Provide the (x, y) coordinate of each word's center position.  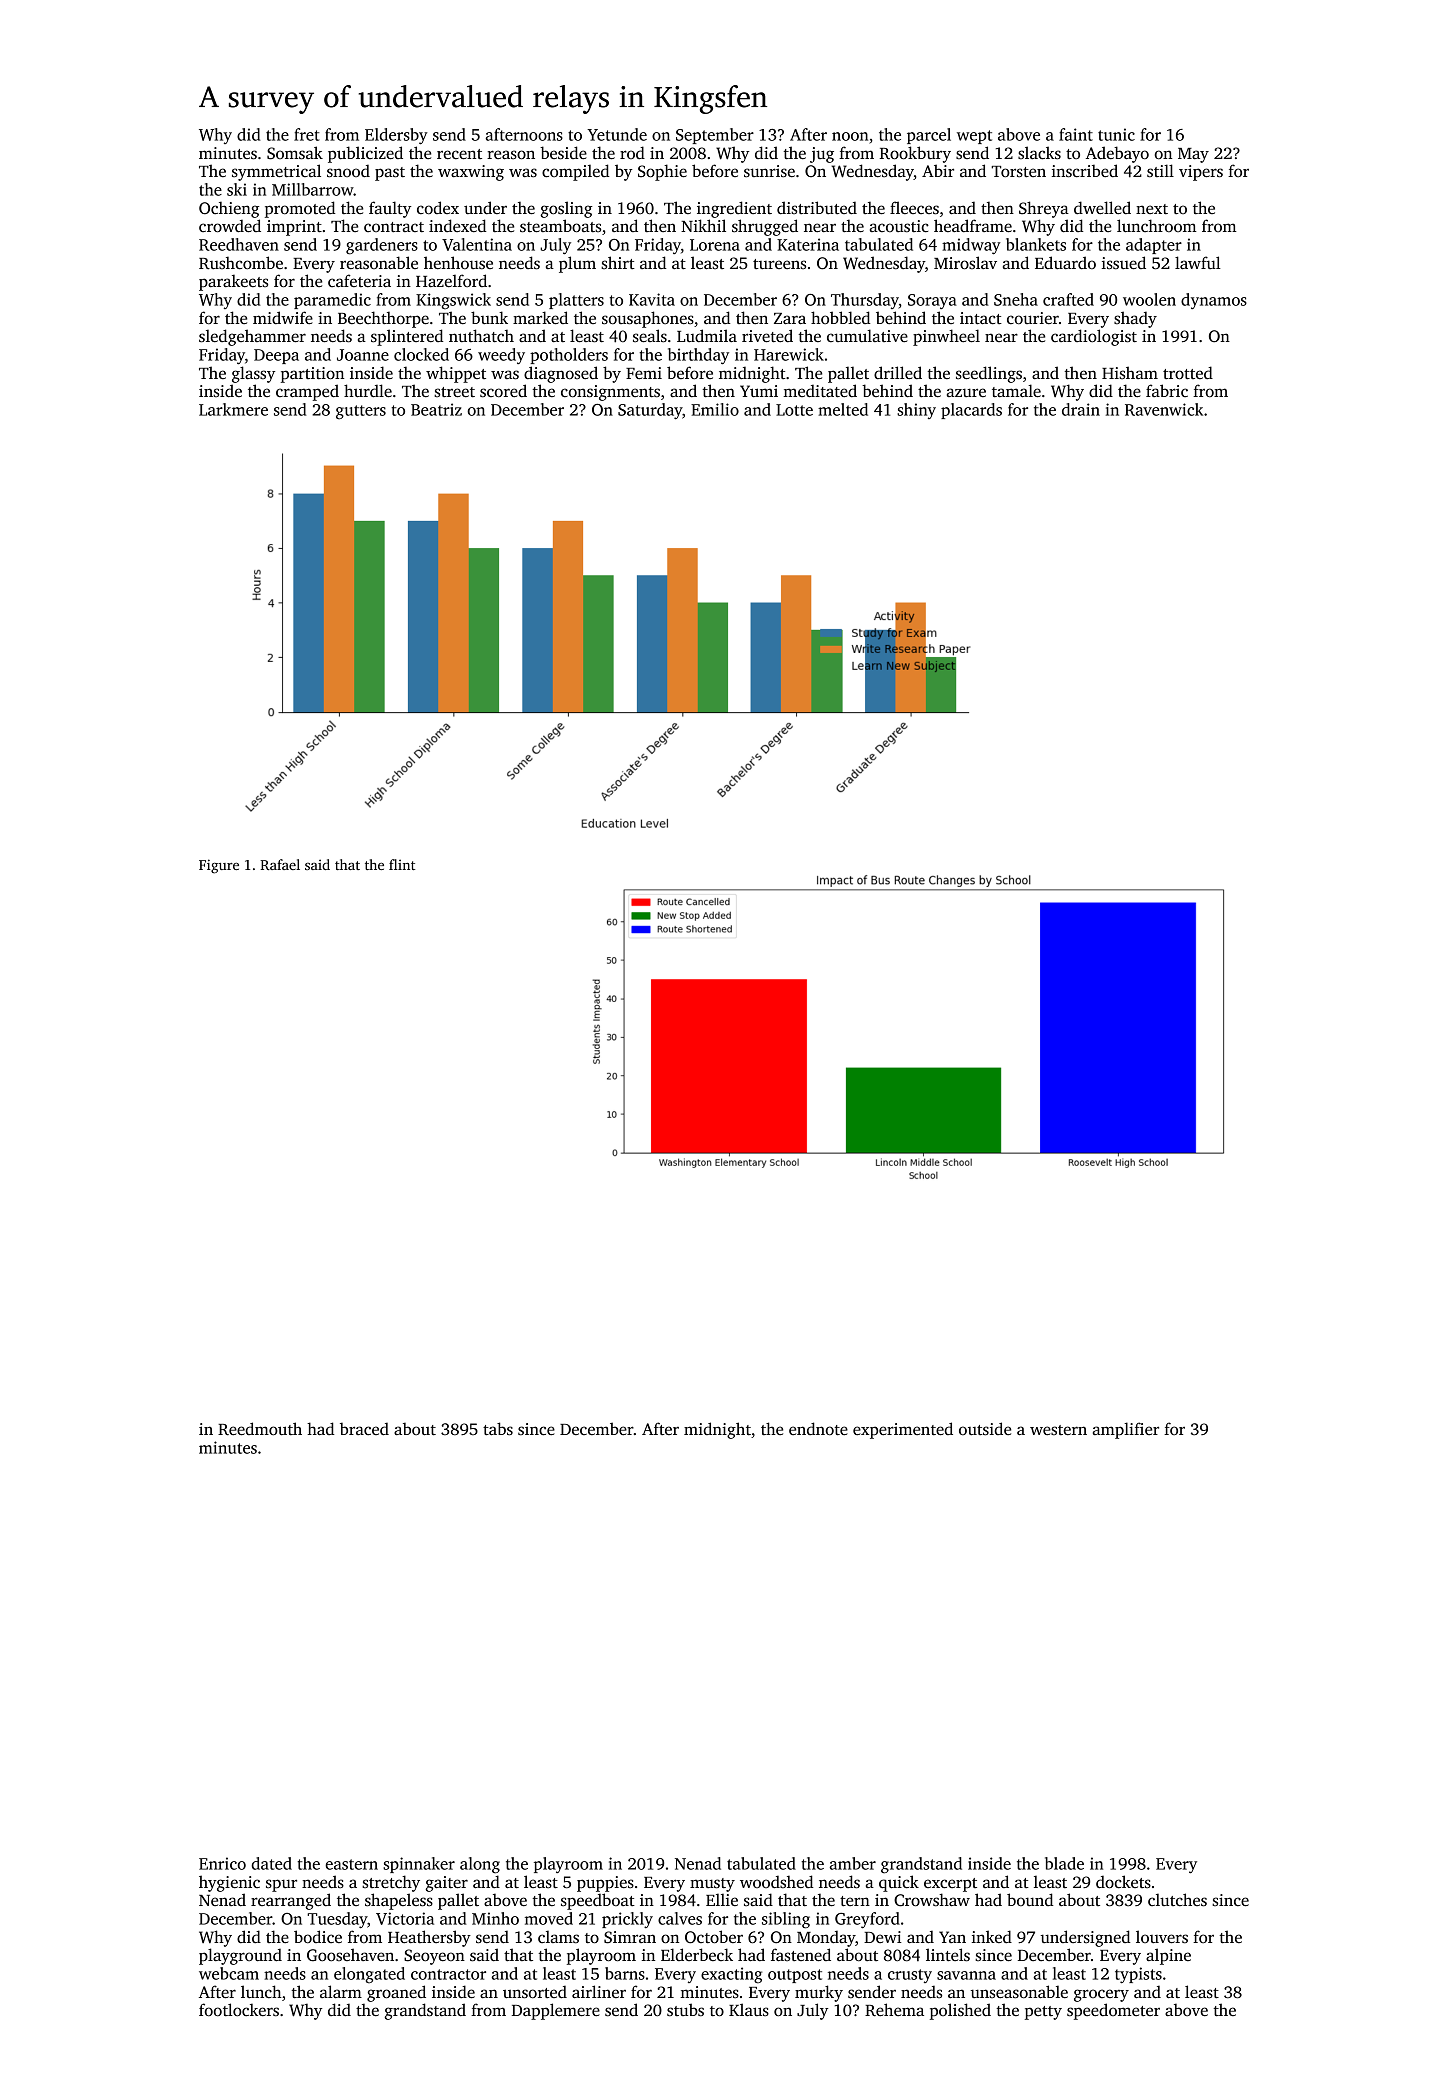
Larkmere (233, 409)
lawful (1198, 262)
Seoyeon (434, 1957)
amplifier (1126, 1430)
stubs (685, 2010)
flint (402, 864)
